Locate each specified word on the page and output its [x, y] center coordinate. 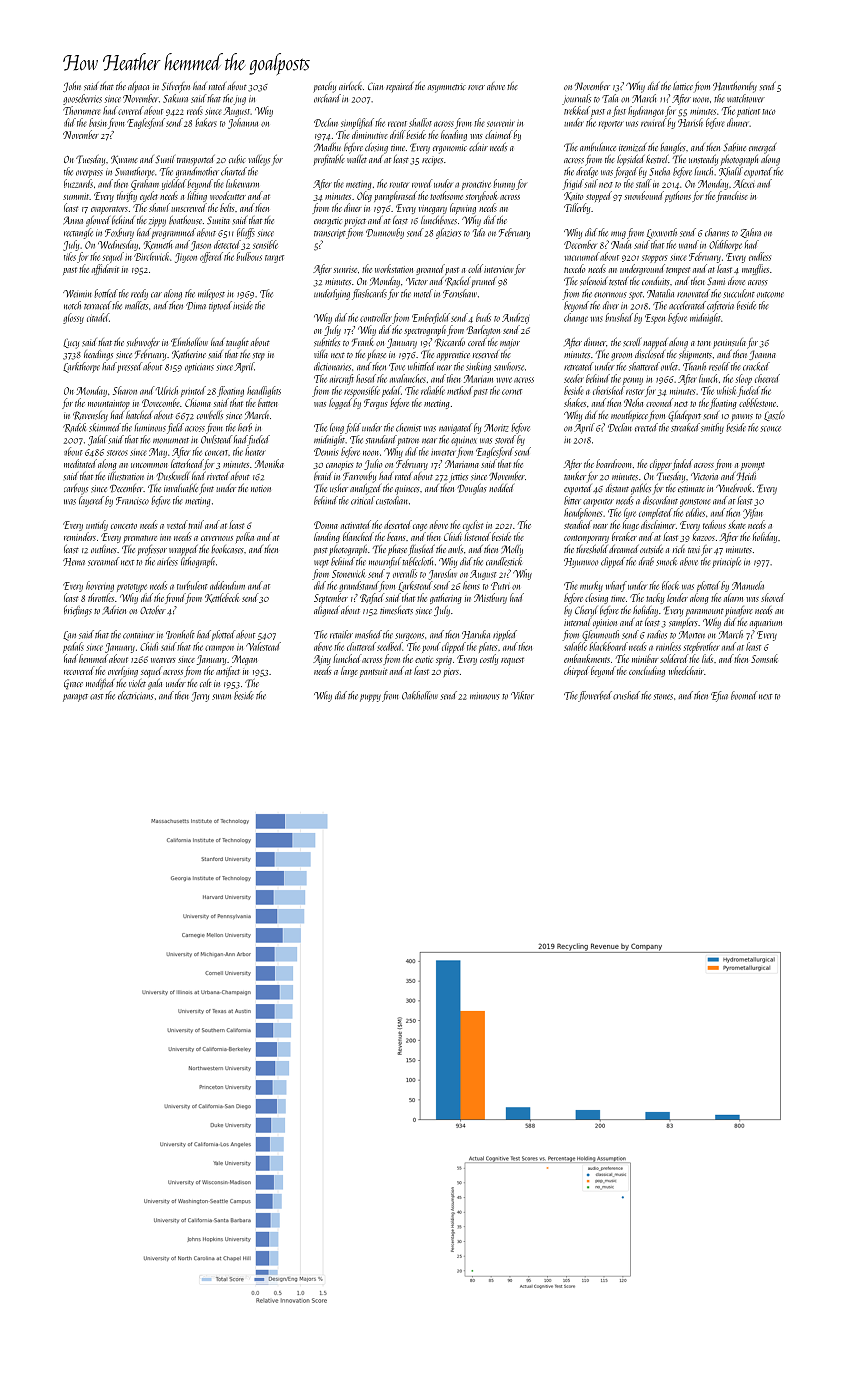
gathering [446, 598]
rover [476, 87]
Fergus [376, 404]
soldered [674, 658]
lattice [683, 86]
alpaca [138, 87]
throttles [101, 597]
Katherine [189, 354]
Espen [655, 319]
